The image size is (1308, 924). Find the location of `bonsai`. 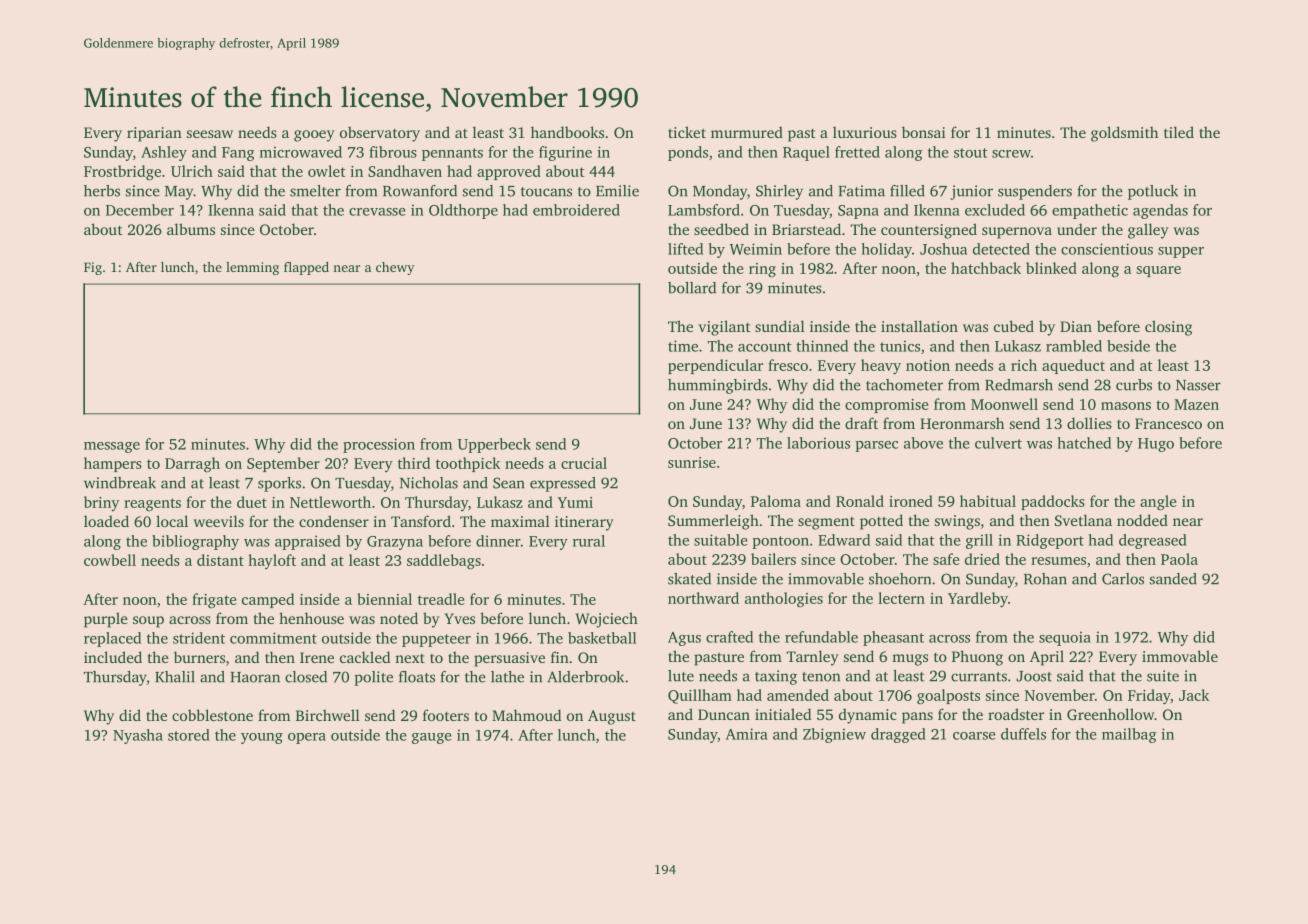

bonsai is located at coordinates (924, 132).
